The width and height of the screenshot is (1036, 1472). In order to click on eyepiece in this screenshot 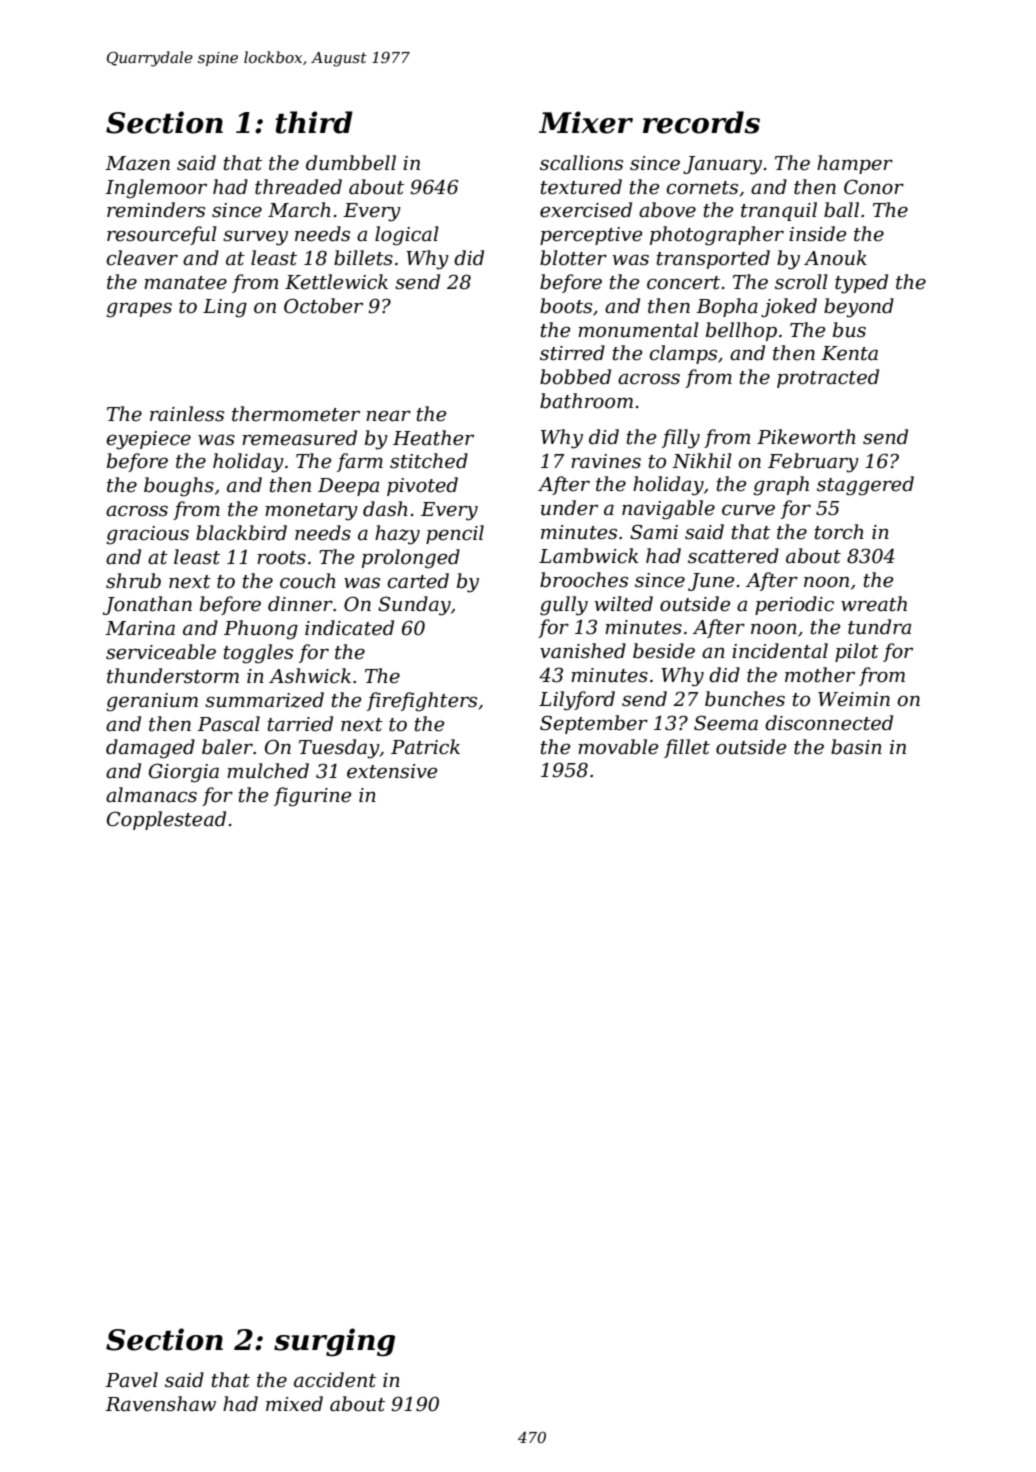, I will do `click(148, 440)`.
